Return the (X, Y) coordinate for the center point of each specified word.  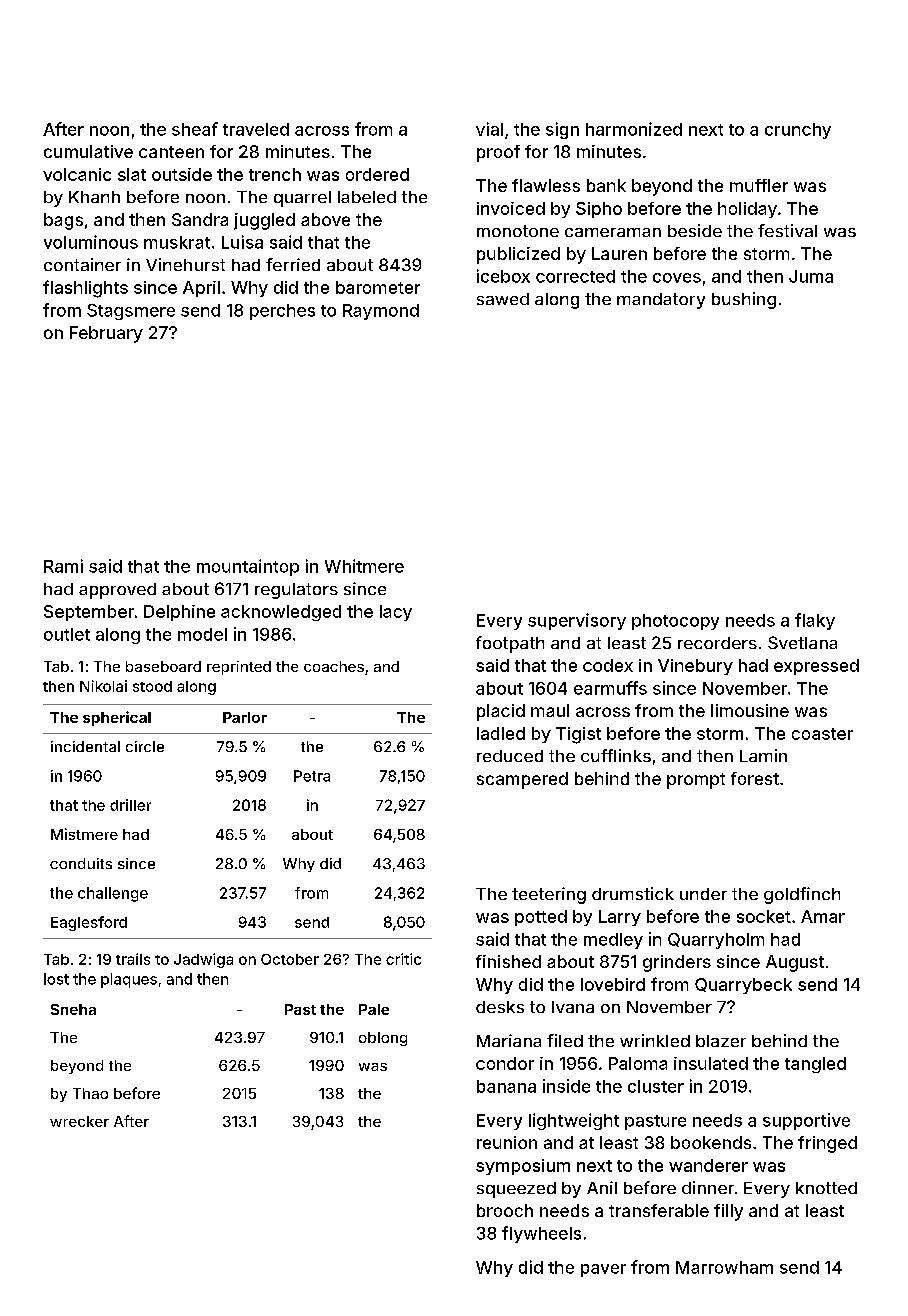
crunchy (798, 131)
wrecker (79, 1121)
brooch (505, 1210)
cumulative (88, 151)
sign (562, 130)
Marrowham (724, 1267)
